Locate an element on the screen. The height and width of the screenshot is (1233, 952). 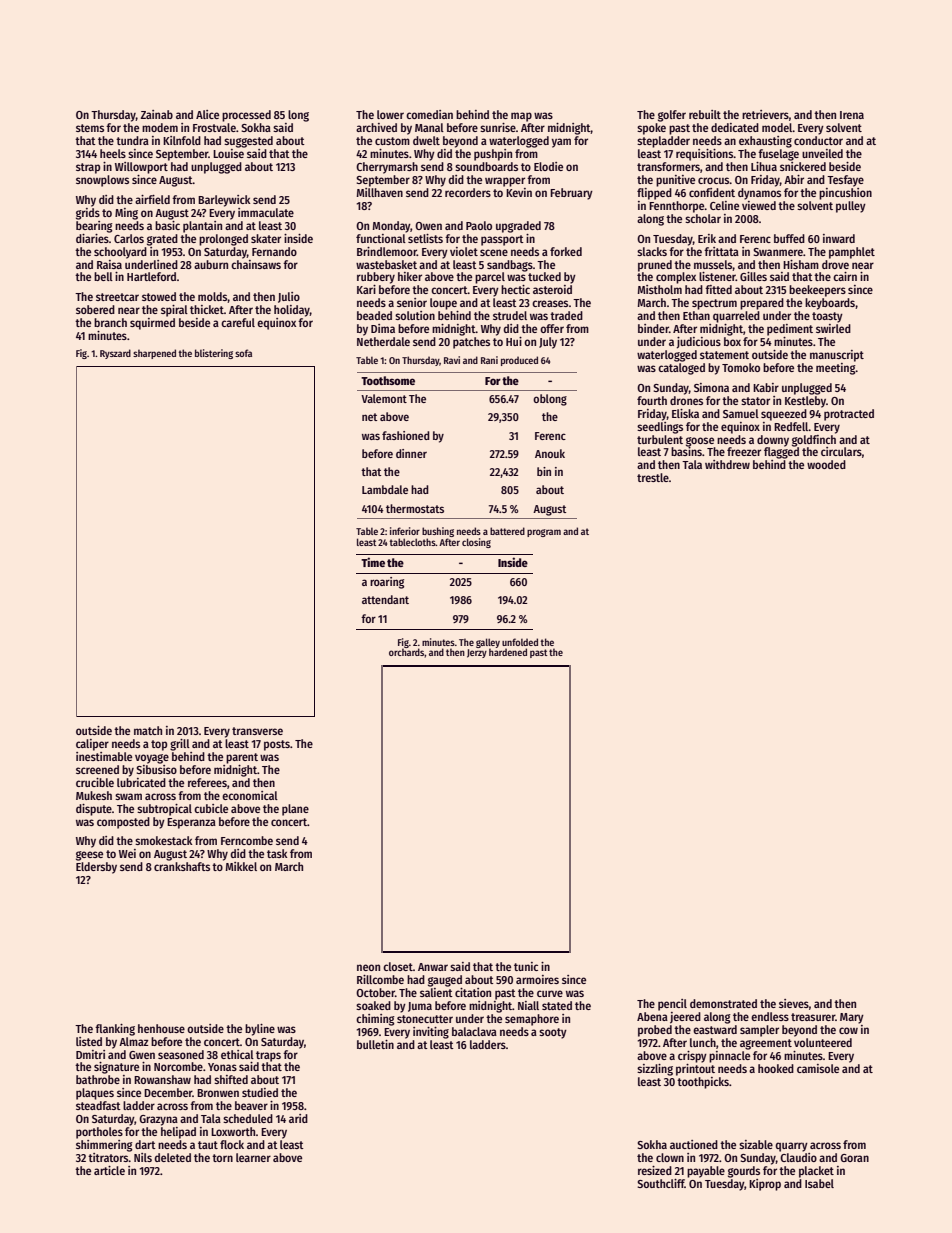
sharpened is located at coordinates (154, 354).
